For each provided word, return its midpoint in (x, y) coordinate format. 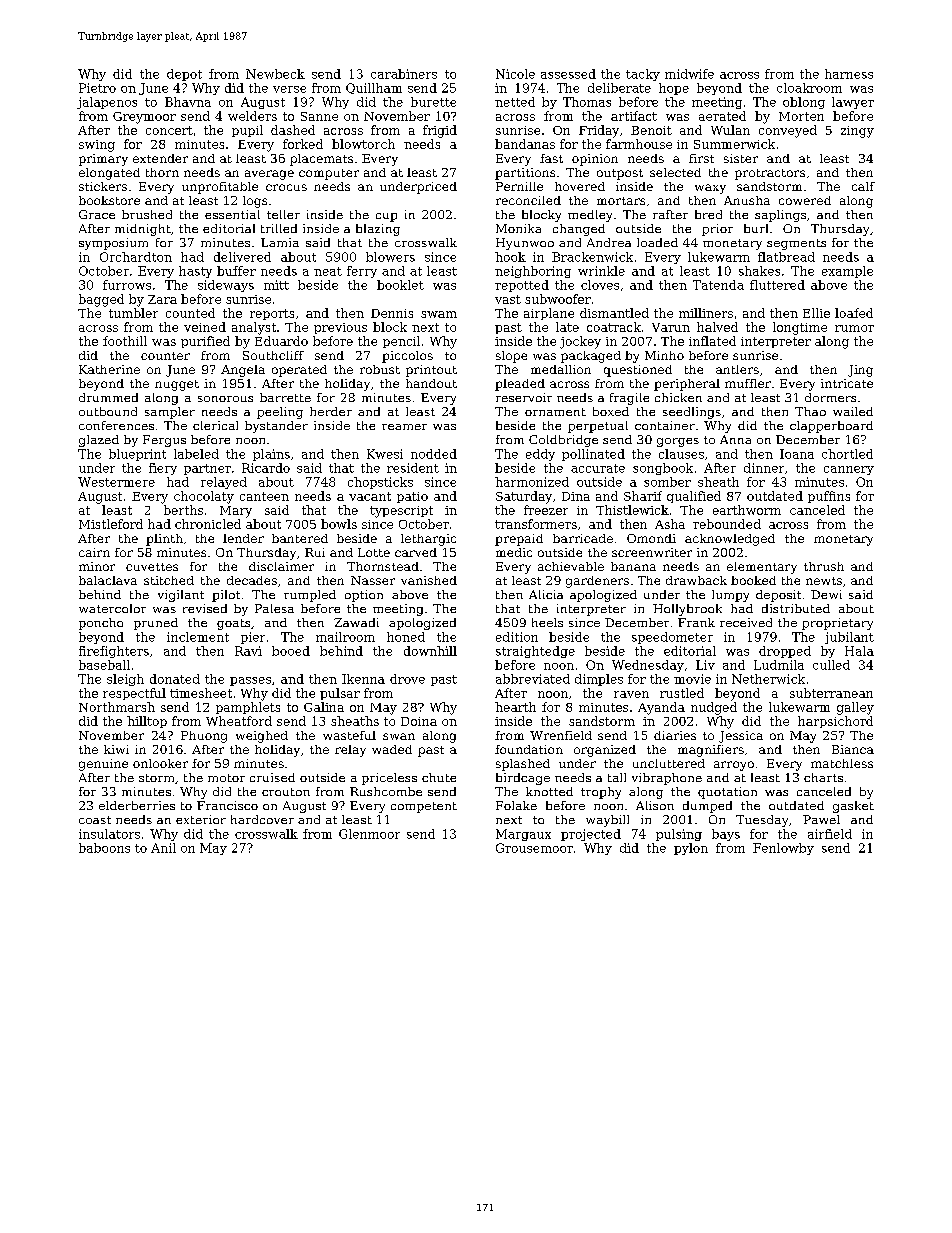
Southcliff (273, 355)
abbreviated (533, 679)
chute (439, 777)
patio (412, 497)
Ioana (797, 454)
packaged (591, 357)
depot (184, 75)
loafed (854, 313)
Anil (163, 848)
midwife (689, 74)
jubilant (849, 638)
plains (271, 455)
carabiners (404, 74)
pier (253, 638)
